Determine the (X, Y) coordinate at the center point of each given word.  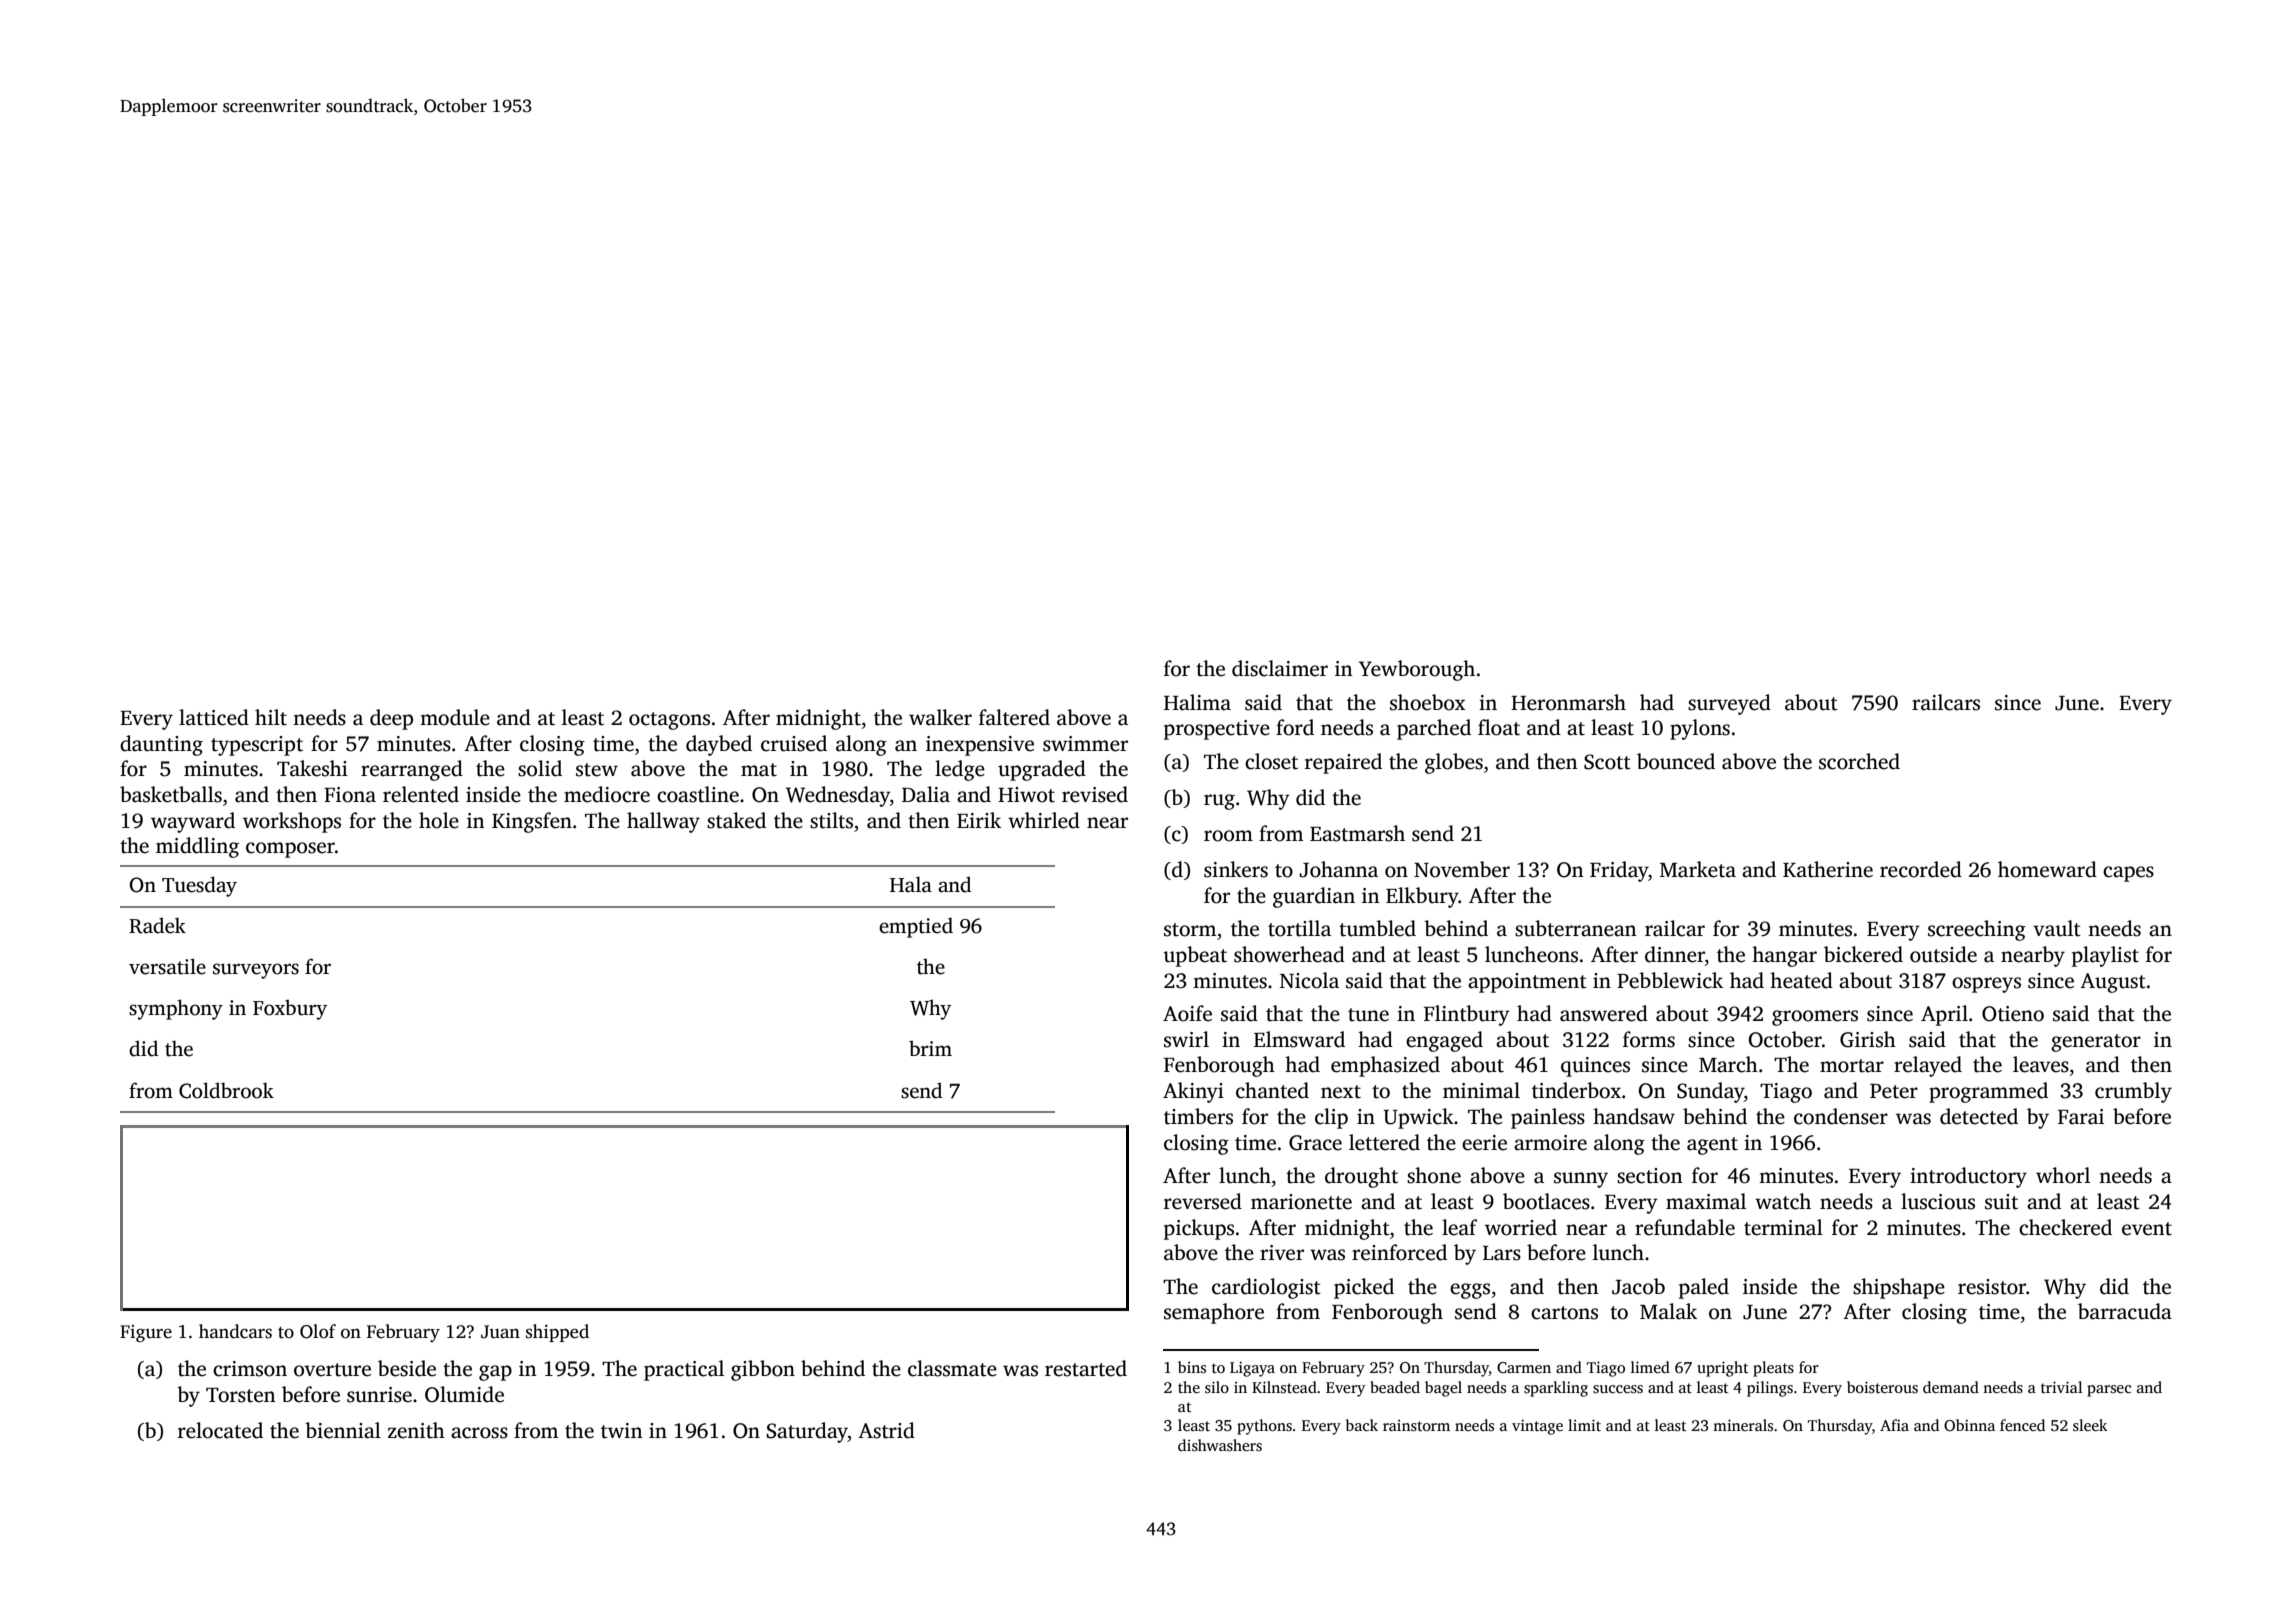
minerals (1743, 1425)
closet (1271, 761)
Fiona (350, 795)
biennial (343, 1430)
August (2113, 983)
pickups (1199, 1229)
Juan (500, 1332)
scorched (1859, 761)
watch (1783, 1201)
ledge (960, 770)
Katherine (1828, 869)
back (1362, 1425)
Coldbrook (226, 1090)
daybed (719, 745)
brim (930, 1048)
